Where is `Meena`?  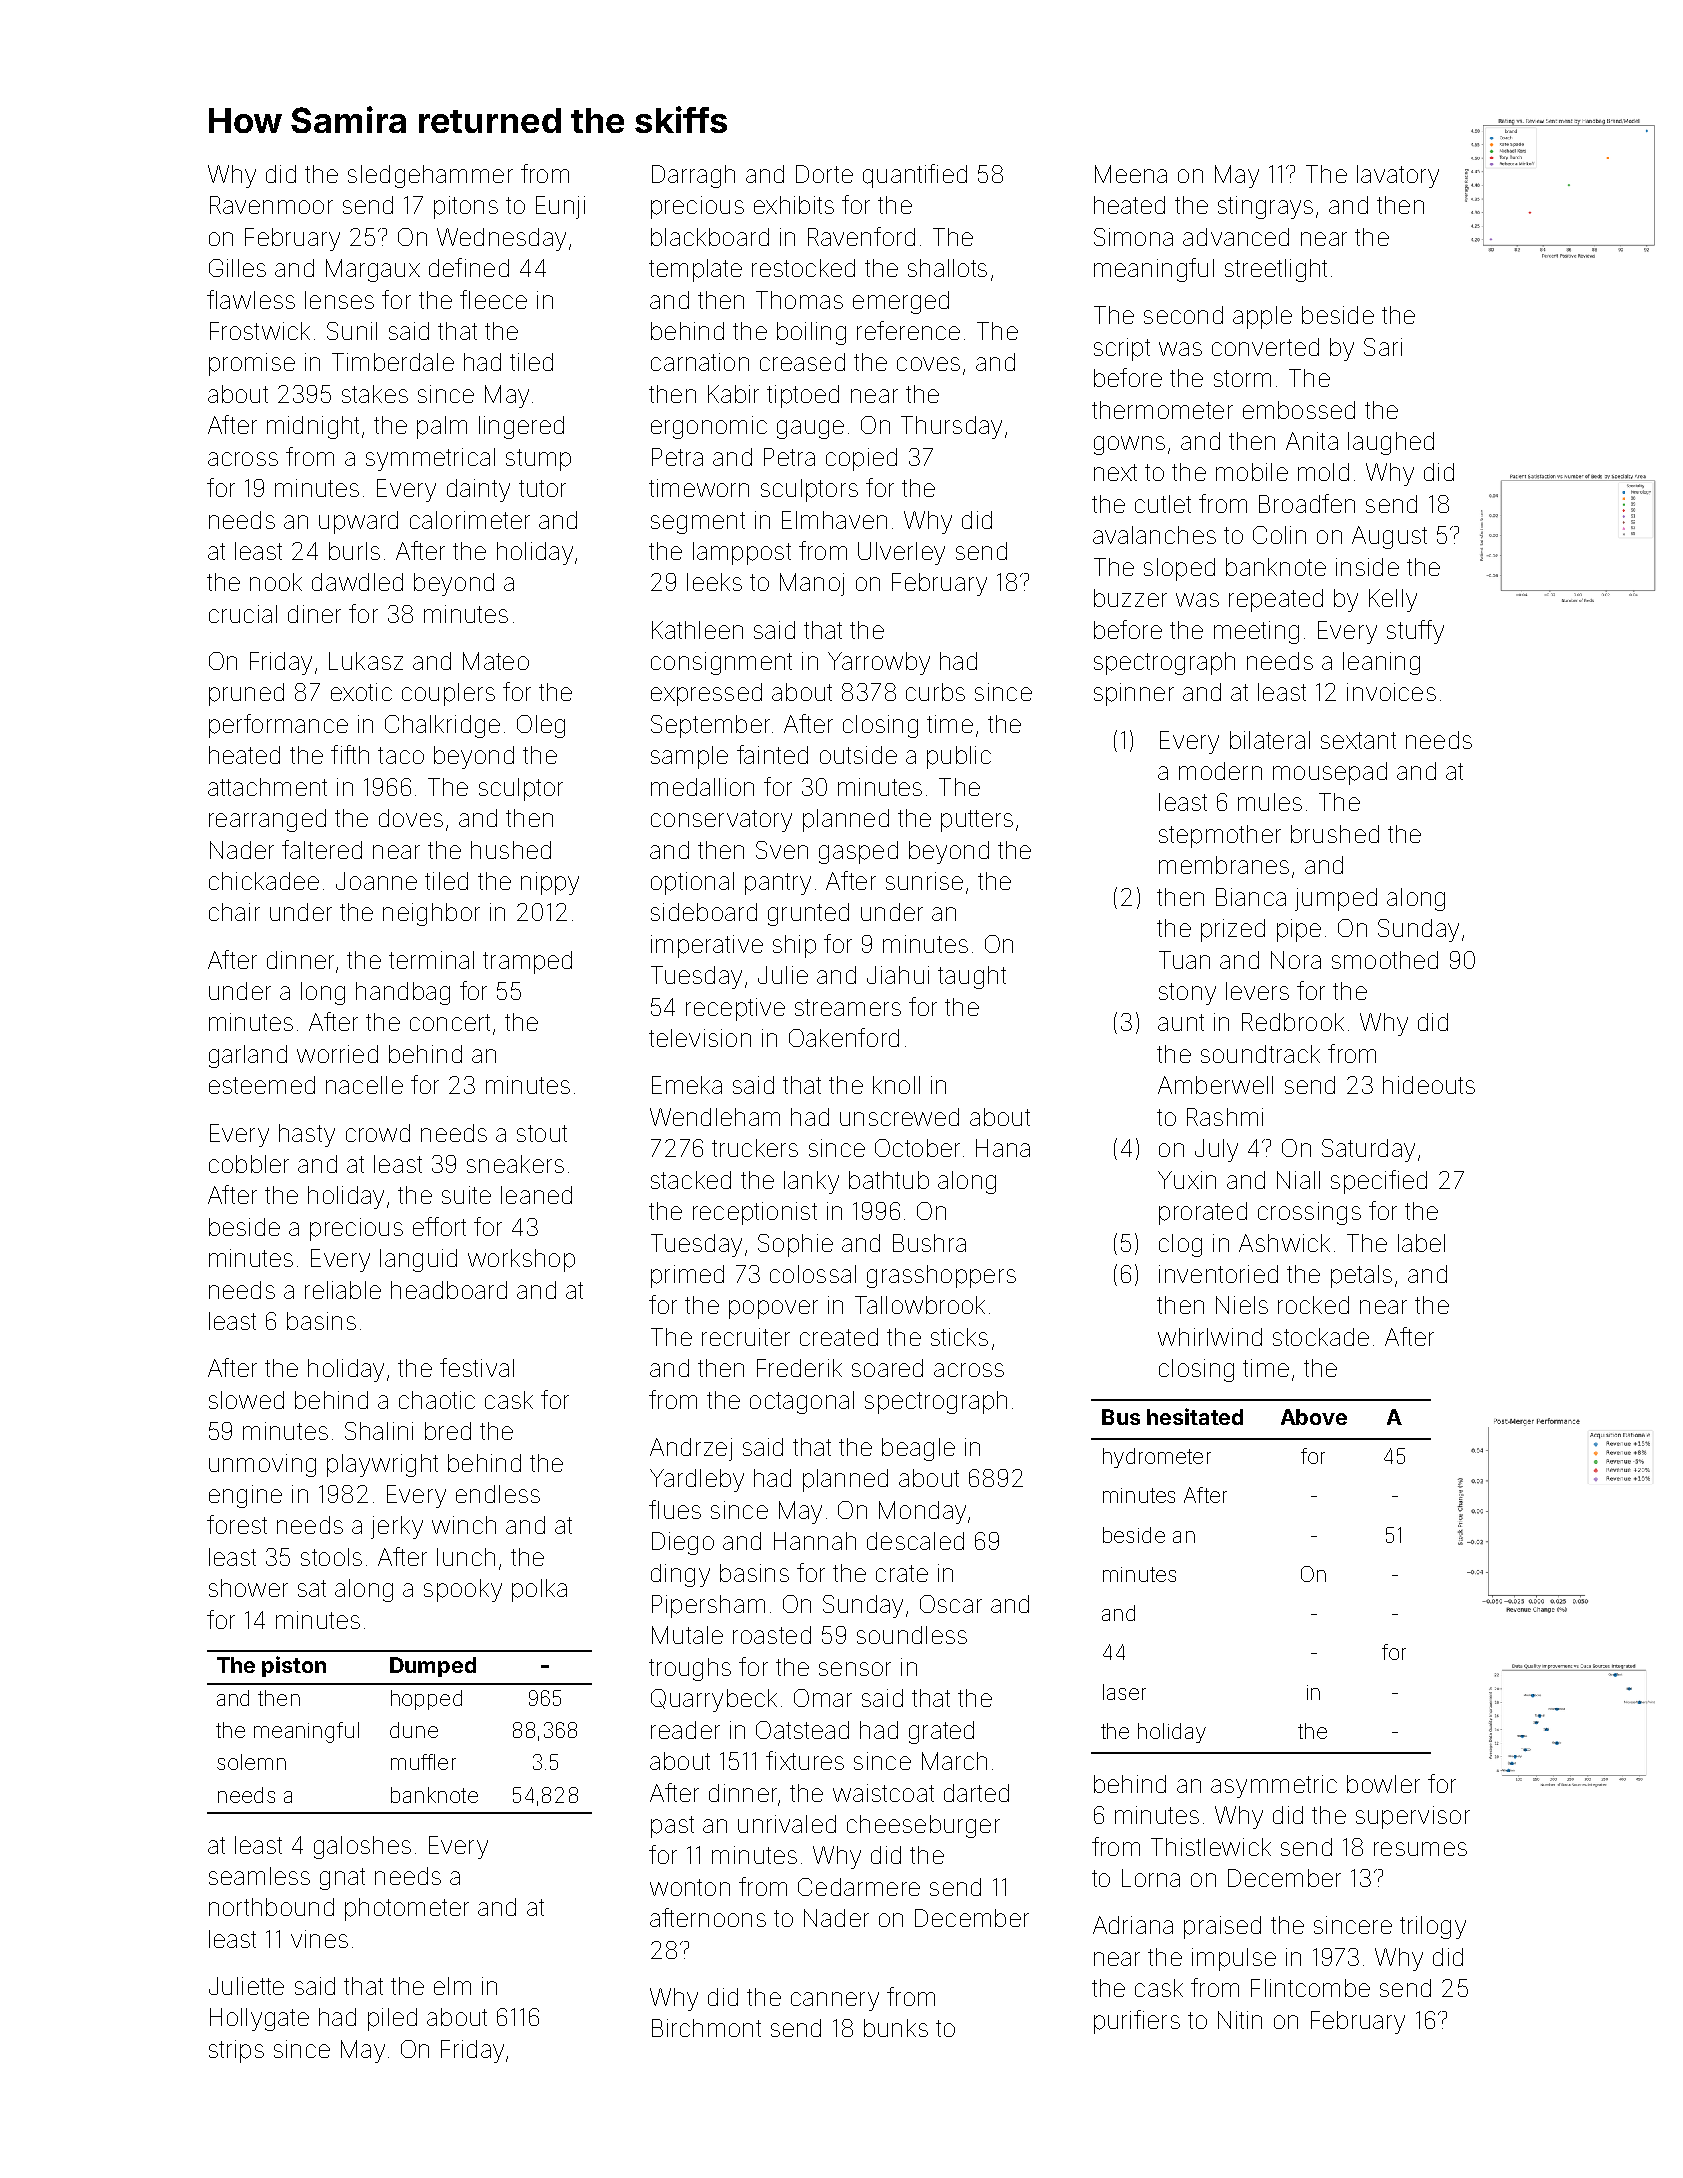 Meena is located at coordinates (1131, 174).
